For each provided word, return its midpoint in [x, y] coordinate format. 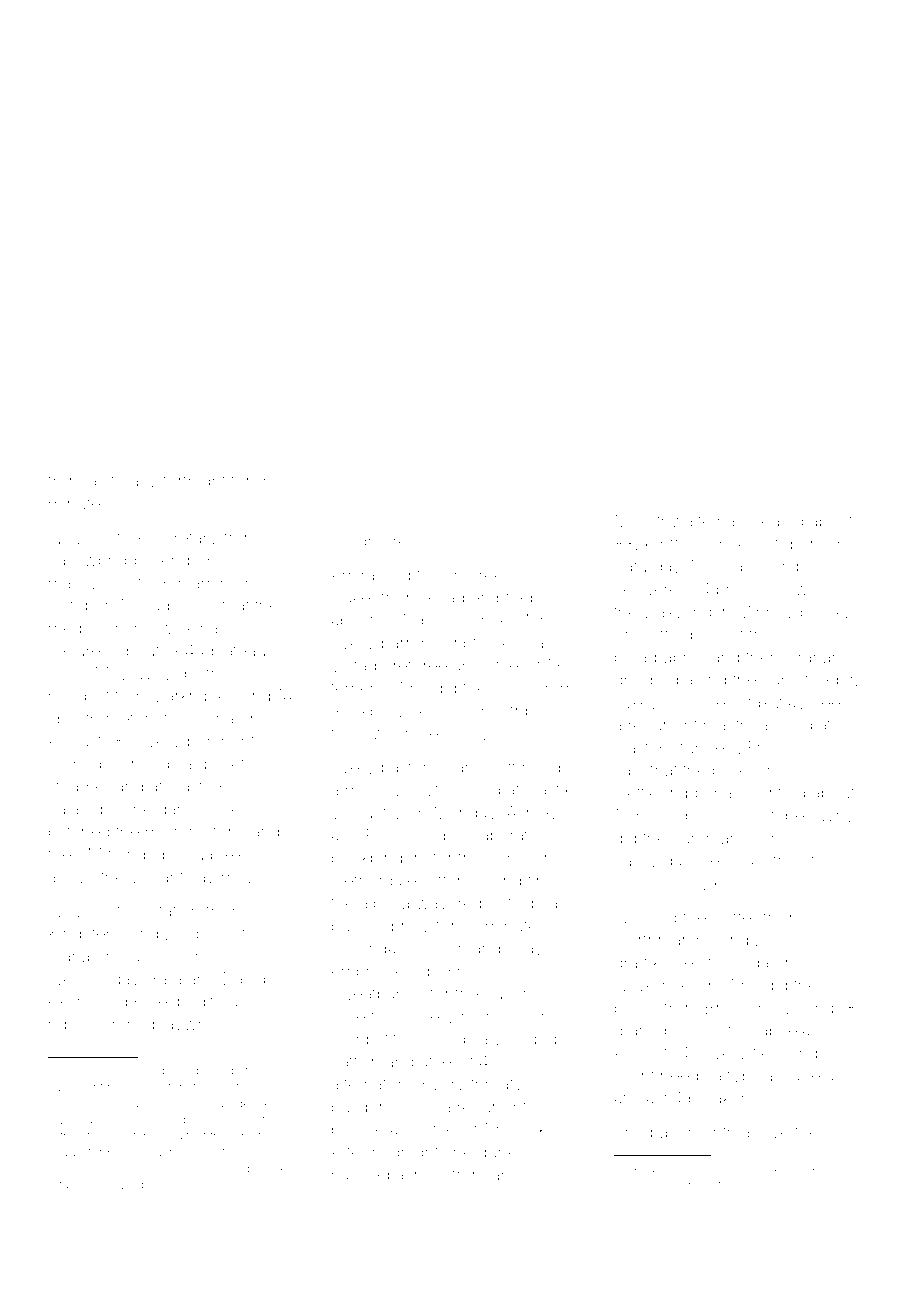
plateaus [243, 652]
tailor [72, 1184]
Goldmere [369, 541]
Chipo [792, 567]
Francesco [788, 747]
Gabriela [778, 1030]
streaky [129, 482]
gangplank [198, 811]
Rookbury [368, 712]
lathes [783, 860]
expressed [88, 1003]
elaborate [502, 835]
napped [360, 1176]
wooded [525, 1040]
